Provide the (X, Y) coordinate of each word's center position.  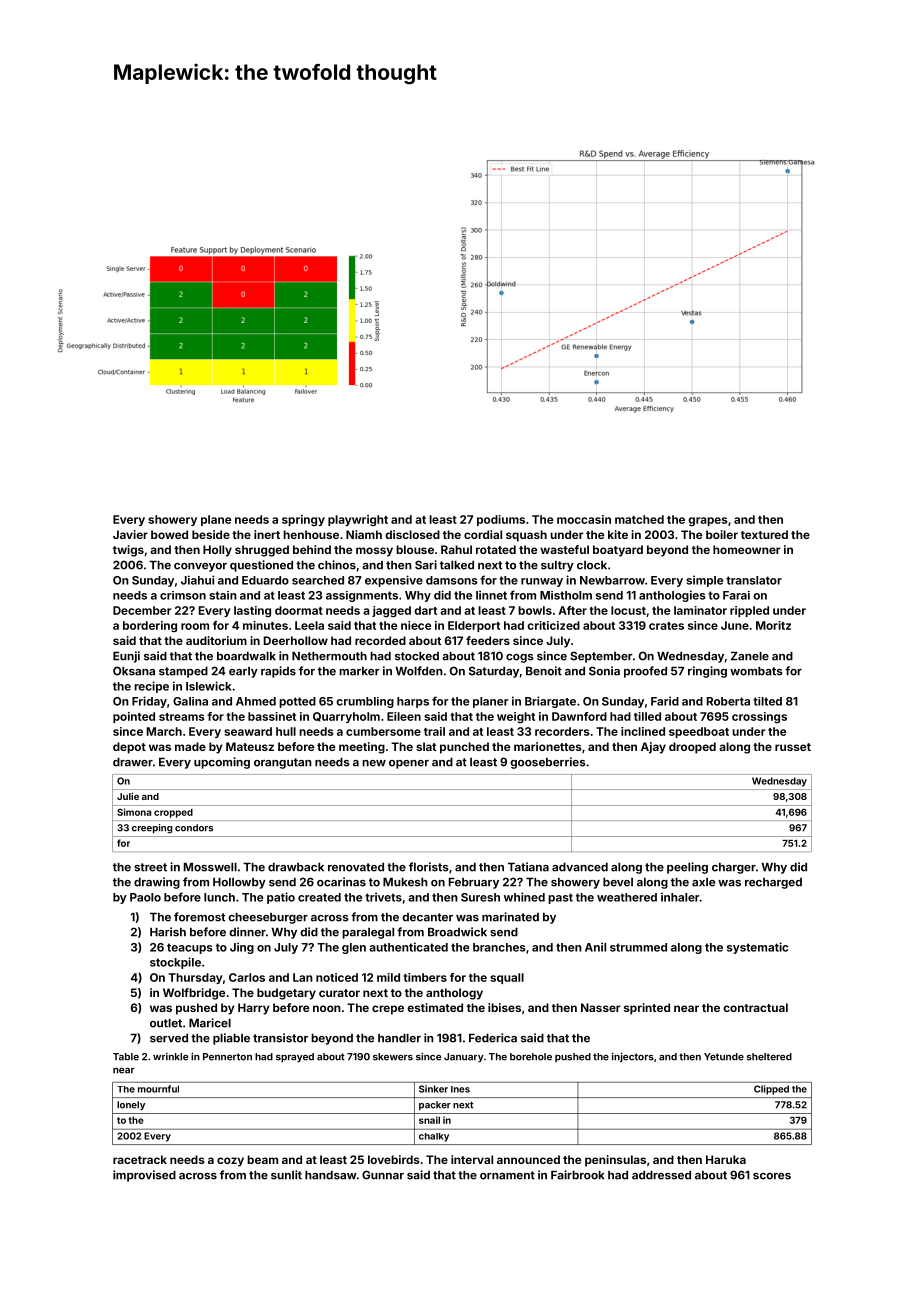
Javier (130, 534)
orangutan (283, 763)
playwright (358, 520)
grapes (708, 521)
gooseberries (548, 763)
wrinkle (170, 1057)
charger (734, 868)
